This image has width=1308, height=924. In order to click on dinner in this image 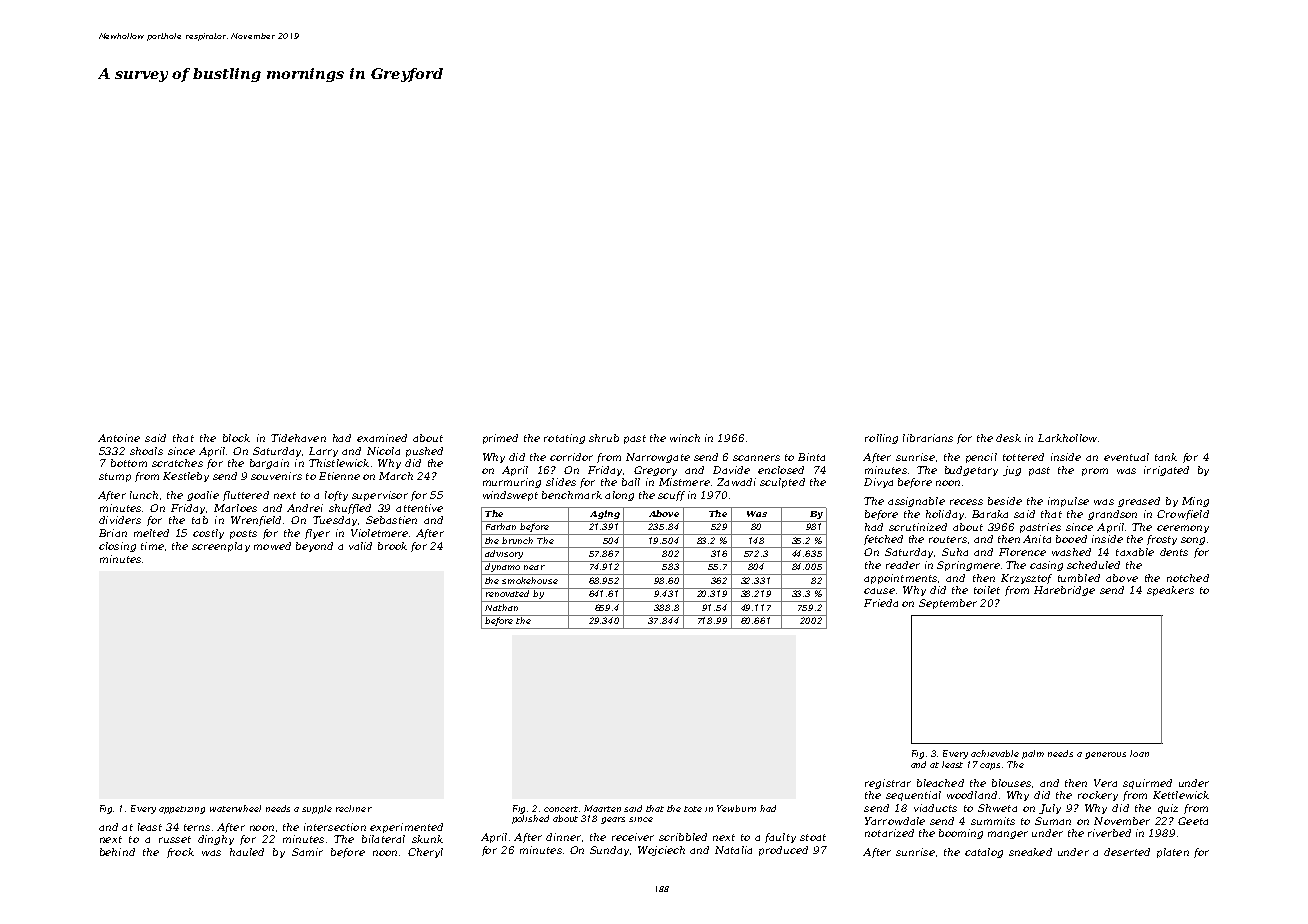, I will do `click(563, 837)`.
